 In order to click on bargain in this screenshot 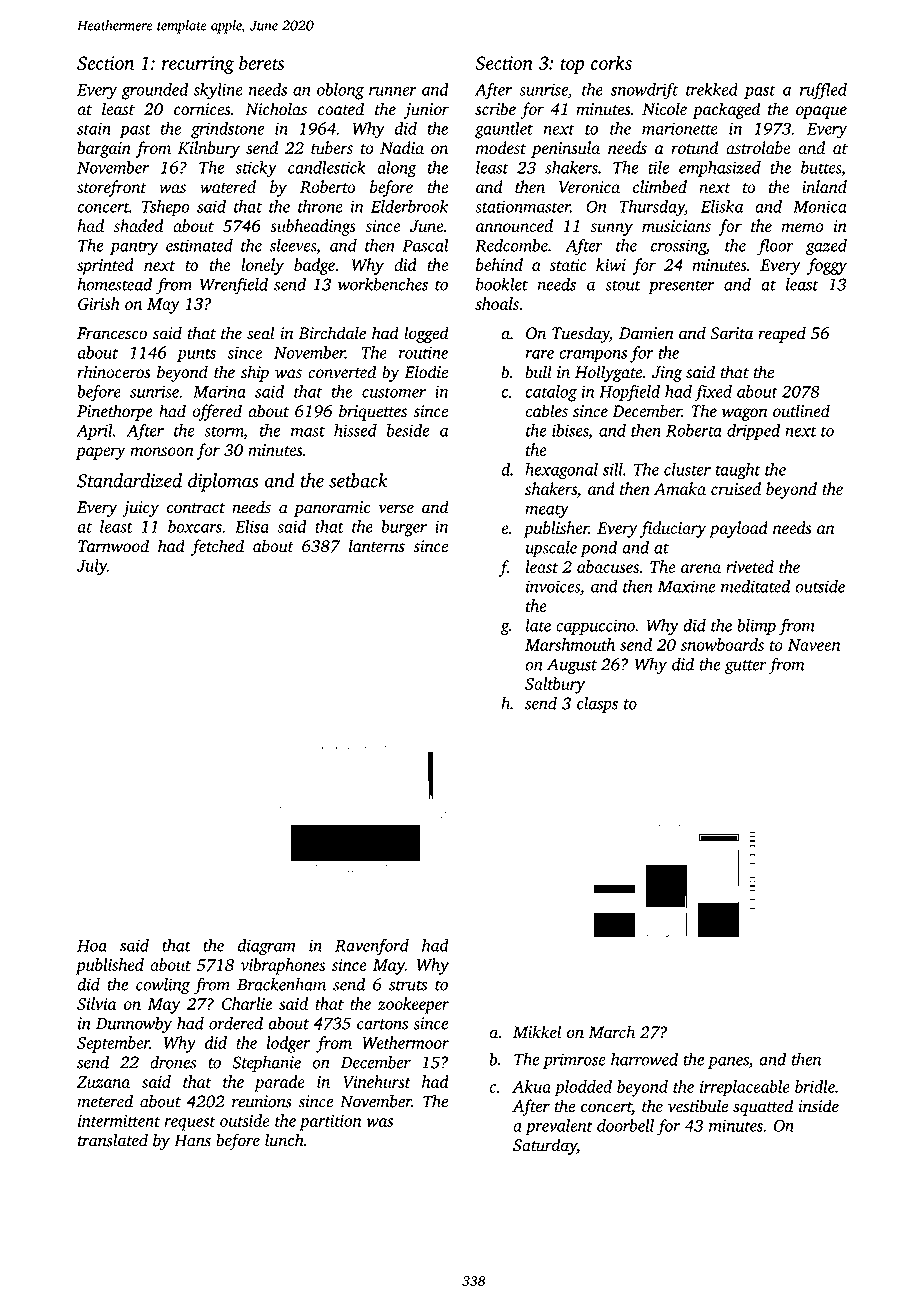, I will do `click(104, 149)`.
